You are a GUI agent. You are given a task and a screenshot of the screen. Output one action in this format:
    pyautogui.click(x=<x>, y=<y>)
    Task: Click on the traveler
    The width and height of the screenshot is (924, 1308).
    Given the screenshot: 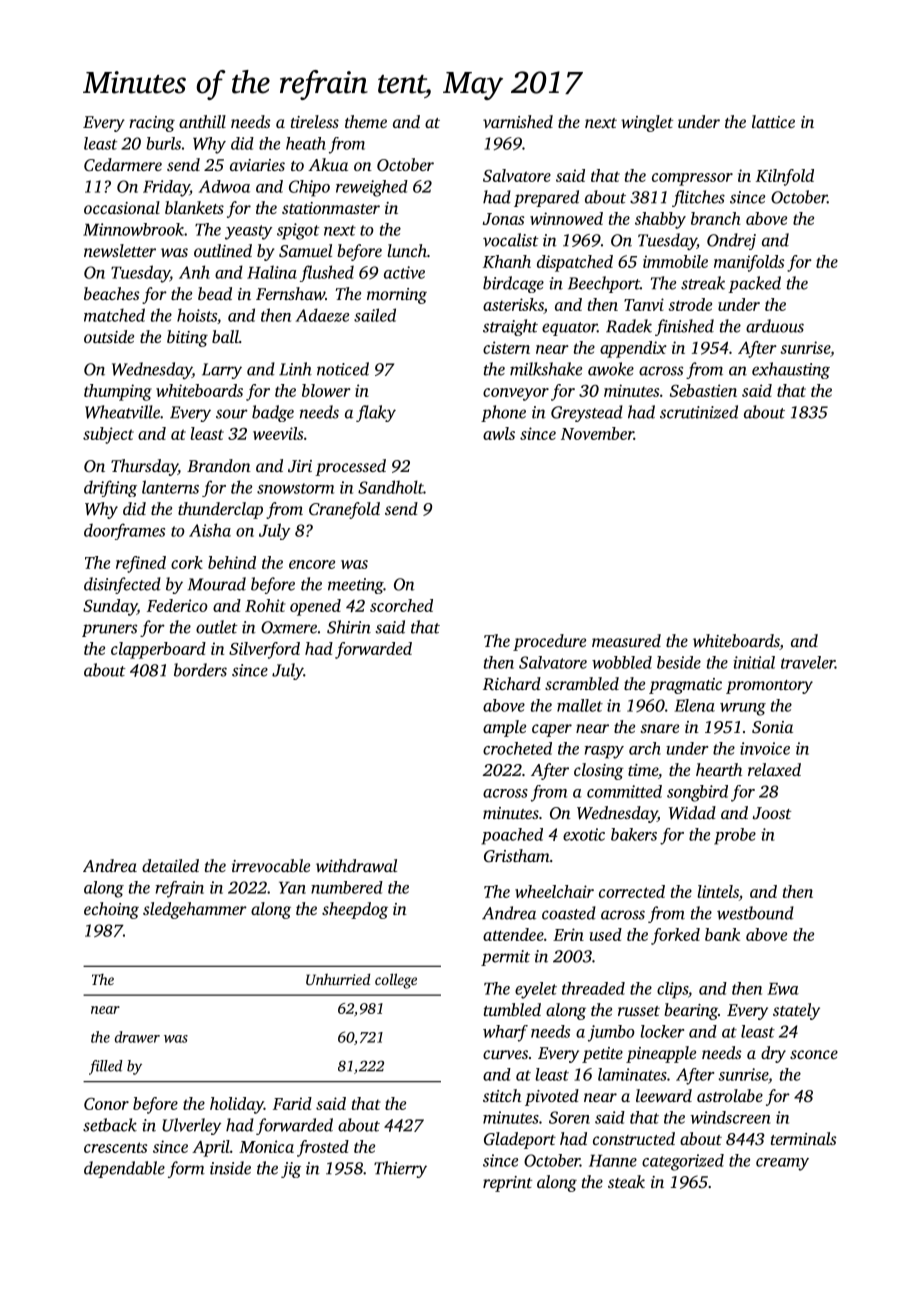 What is the action you would take?
    pyautogui.click(x=808, y=662)
